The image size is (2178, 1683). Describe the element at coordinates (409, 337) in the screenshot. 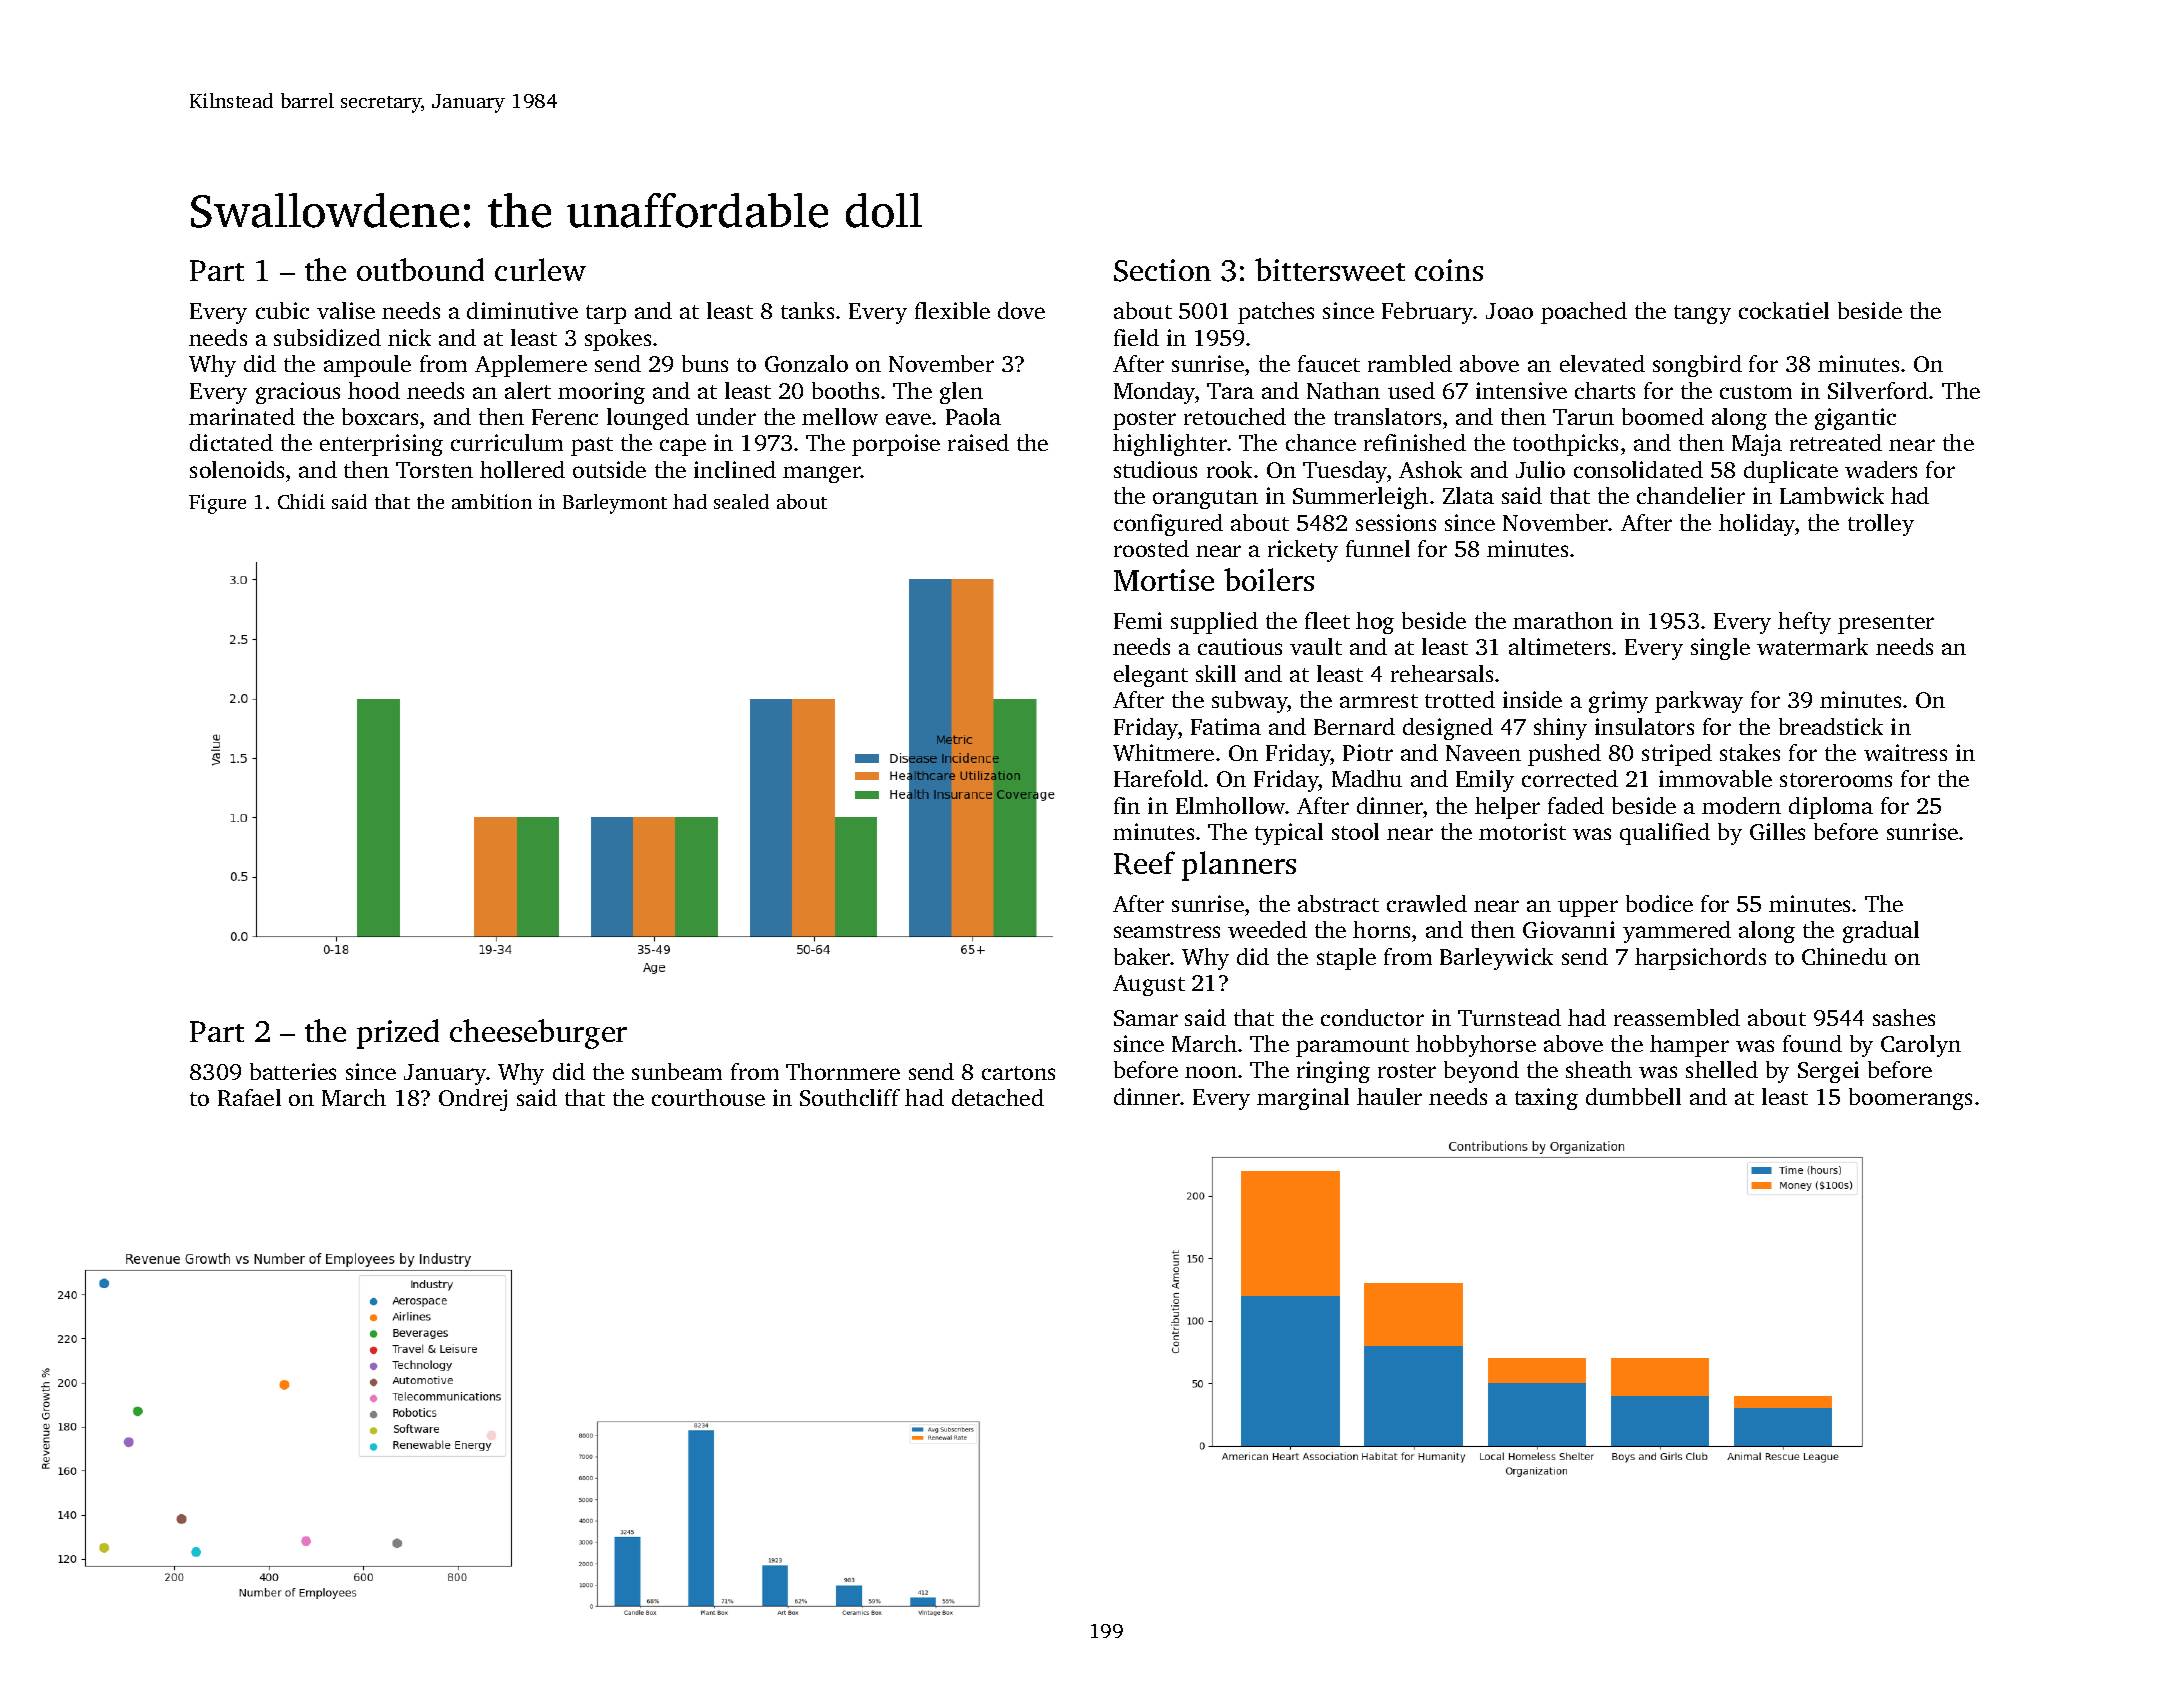

I see `nick` at that location.
